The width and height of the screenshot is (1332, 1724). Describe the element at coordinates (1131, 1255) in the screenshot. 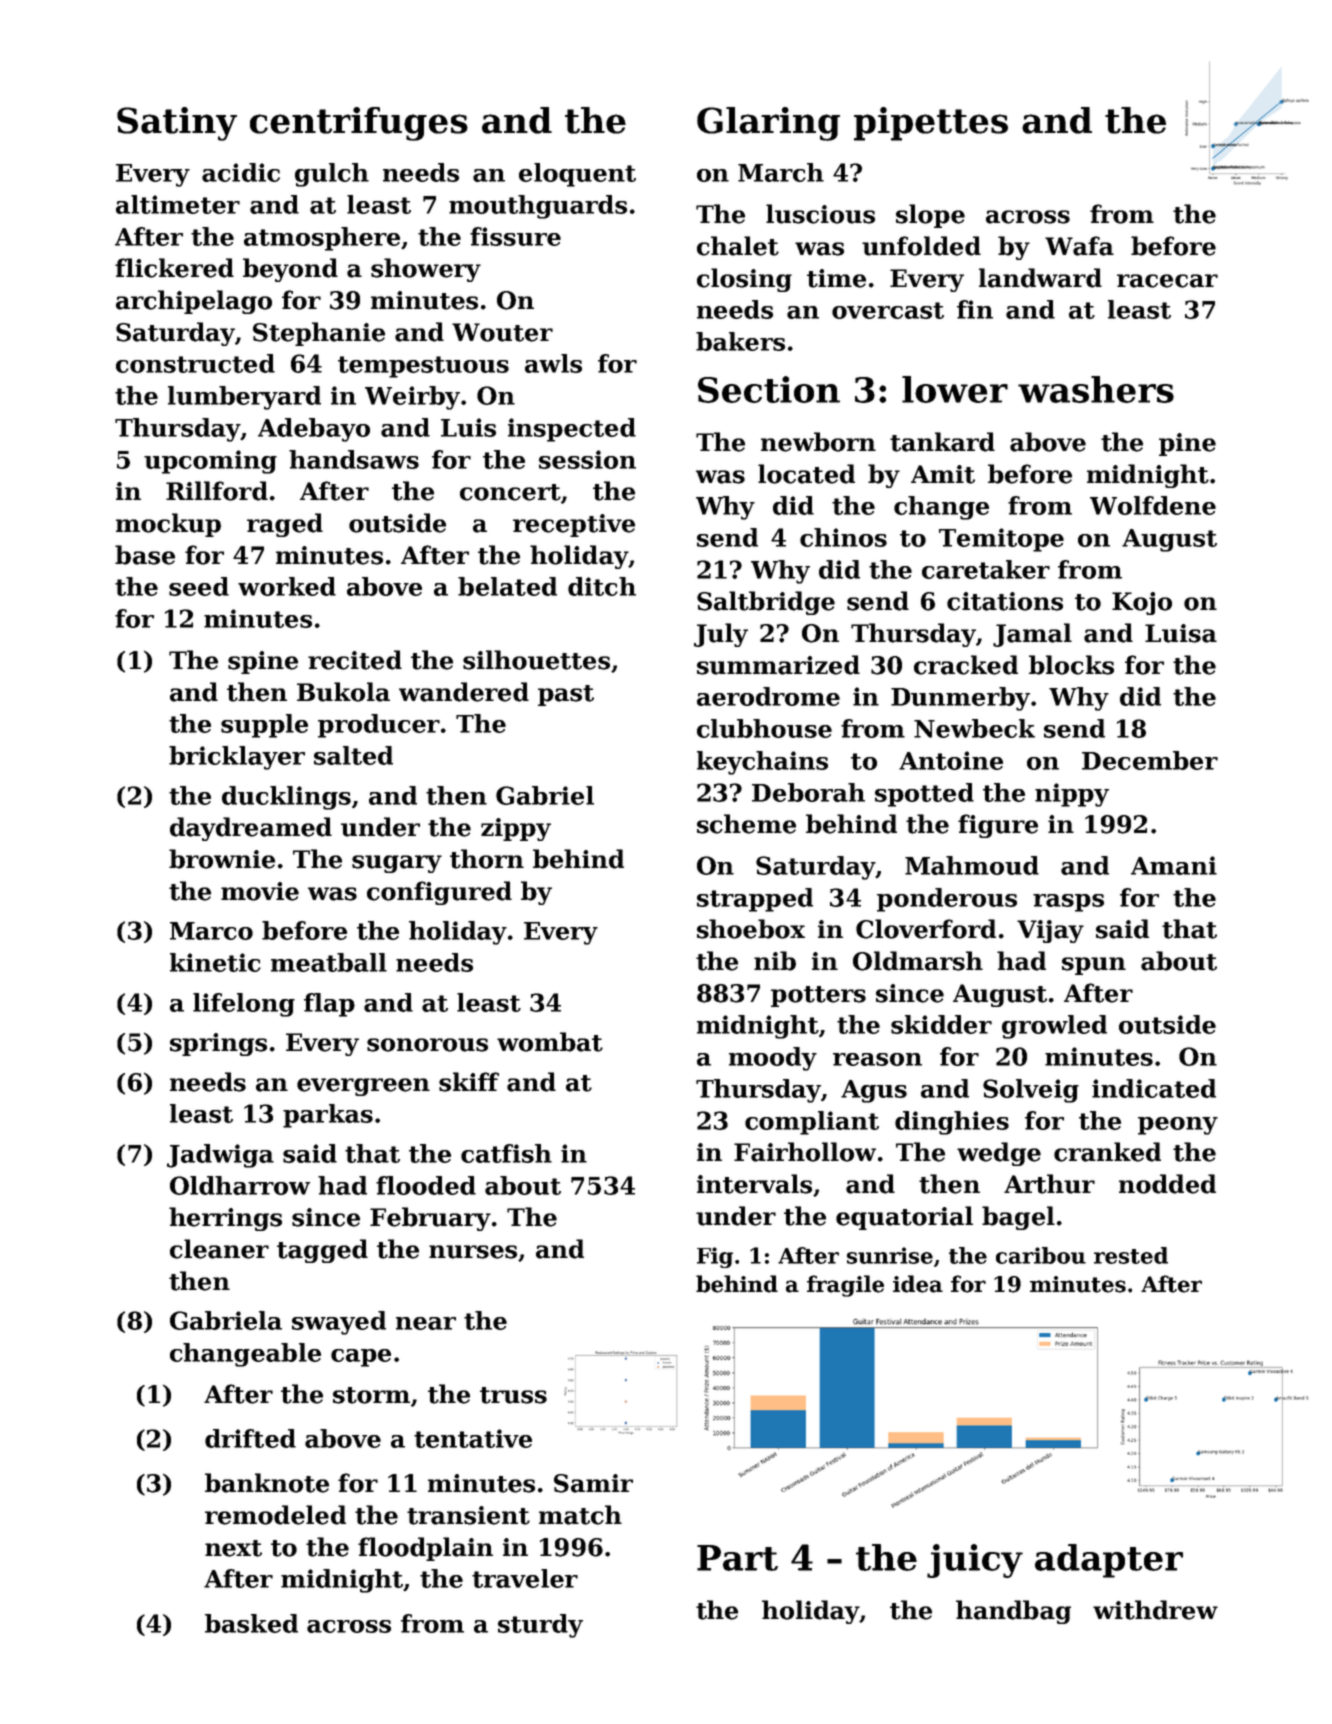

I see `rested` at that location.
